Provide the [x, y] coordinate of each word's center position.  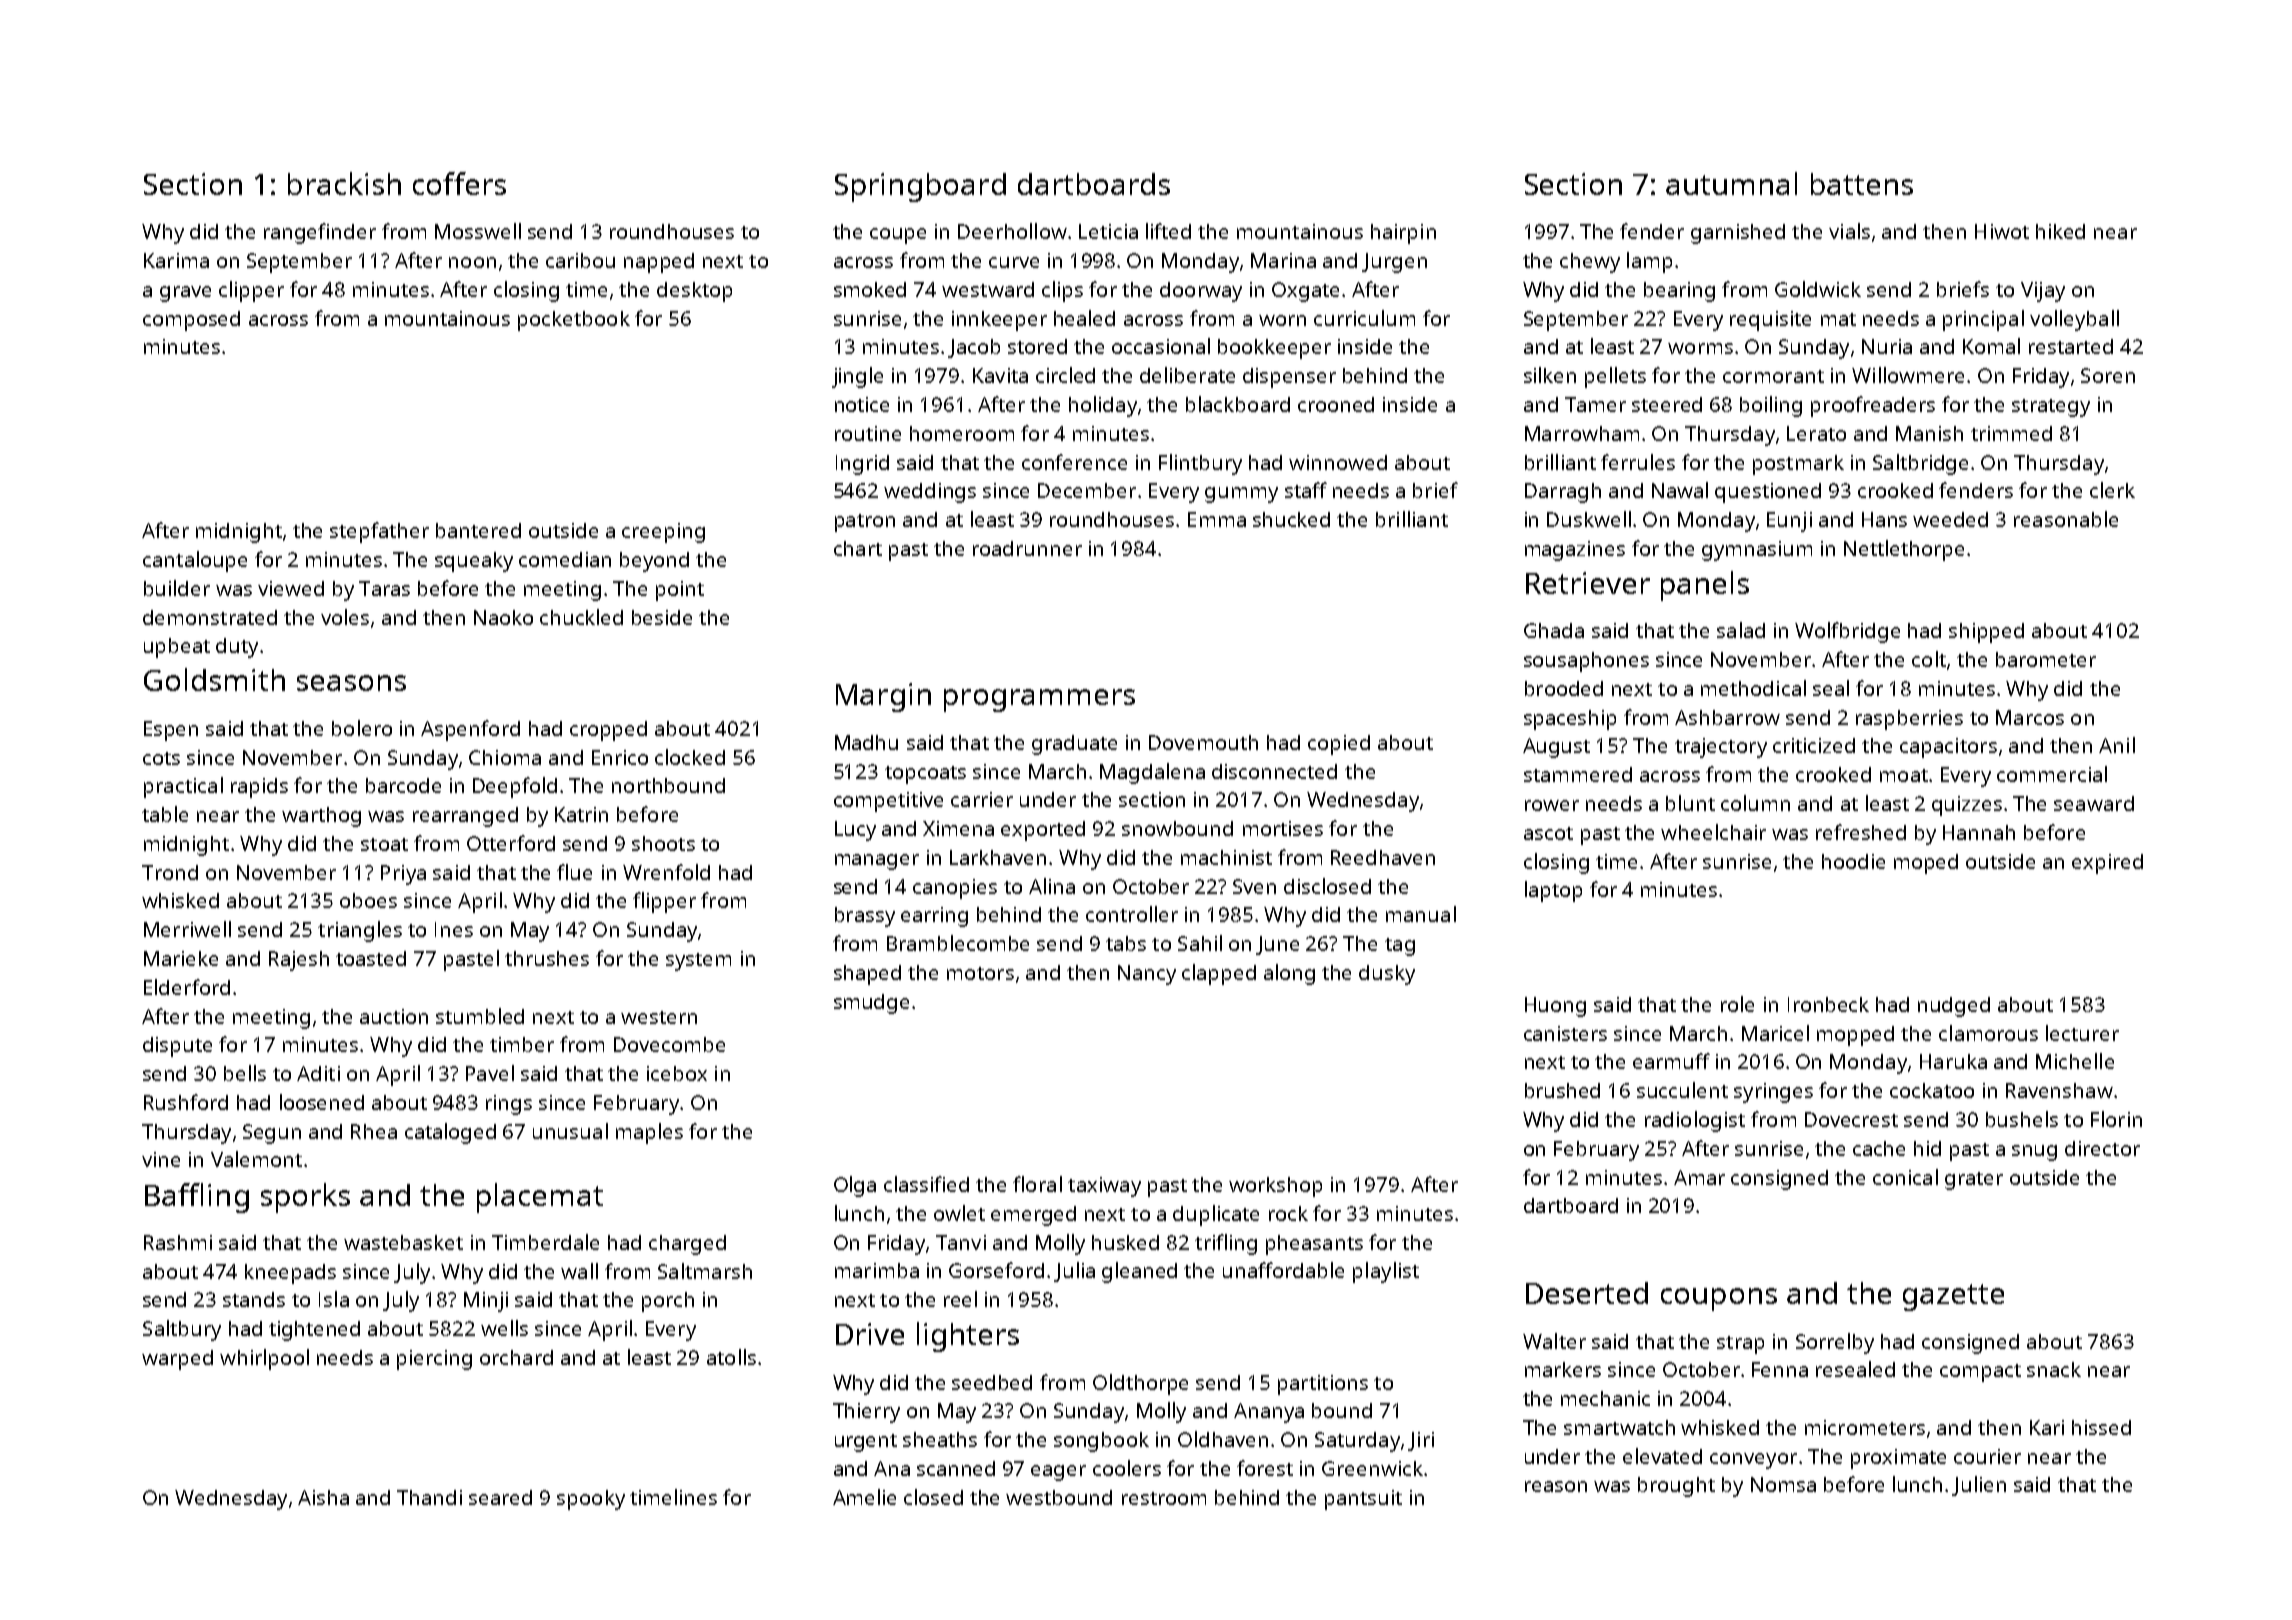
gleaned [1139, 1272]
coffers [459, 183]
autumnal [1731, 183]
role [1737, 1004]
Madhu [866, 742]
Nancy [1147, 975]
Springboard [920, 187]
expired [2107, 864]
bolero [362, 728]
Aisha [323, 1497]
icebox [677, 1073]
